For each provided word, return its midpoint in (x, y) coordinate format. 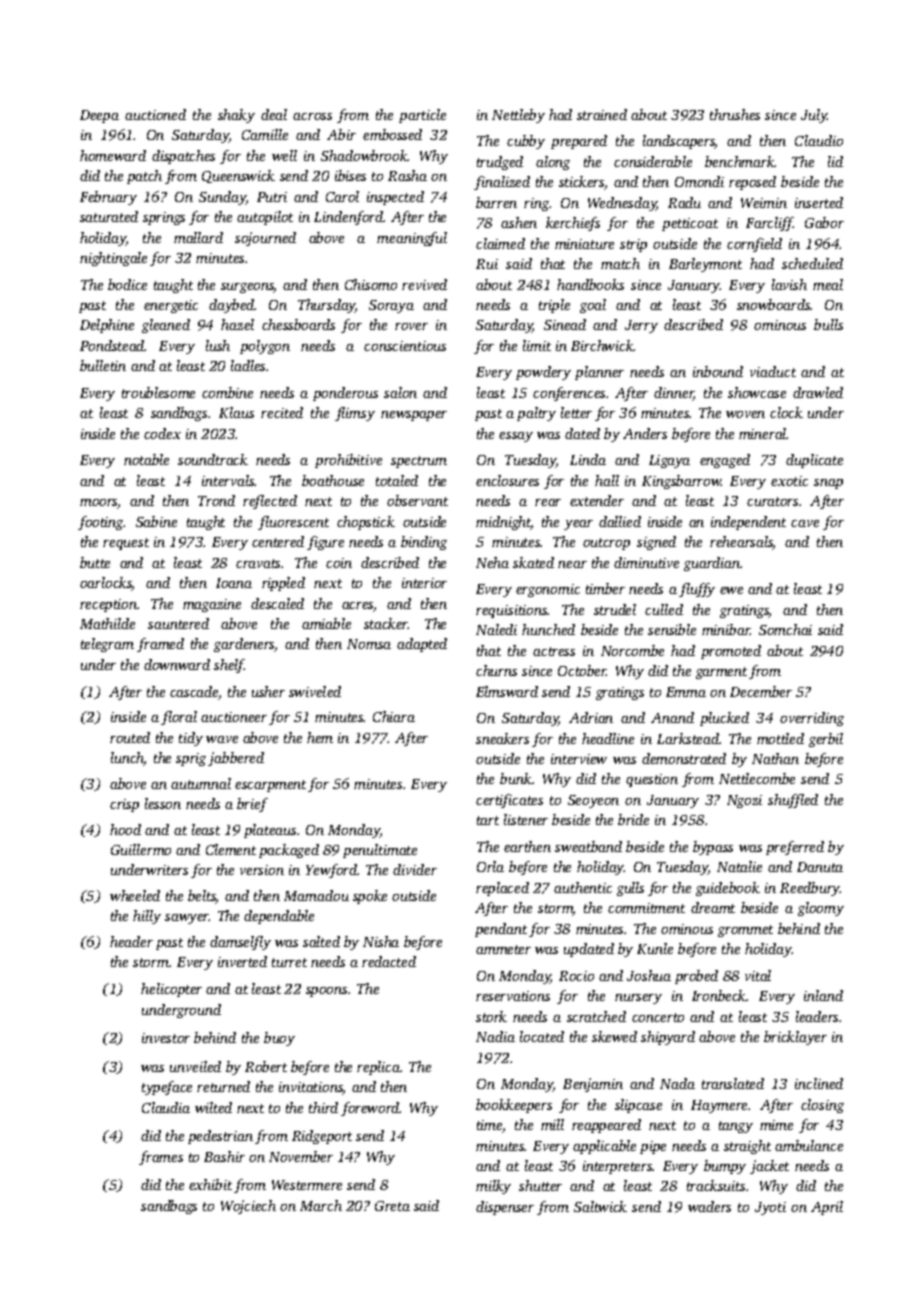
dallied (620, 521)
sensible (672, 629)
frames (161, 1158)
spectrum (419, 462)
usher (268, 691)
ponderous (345, 394)
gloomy (821, 909)
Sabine (156, 521)
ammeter (503, 949)
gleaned (166, 326)
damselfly (240, 943)
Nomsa (369, 644)
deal (274, 114)
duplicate (814, 461)
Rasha (407, 175)
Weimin (764, 203)
